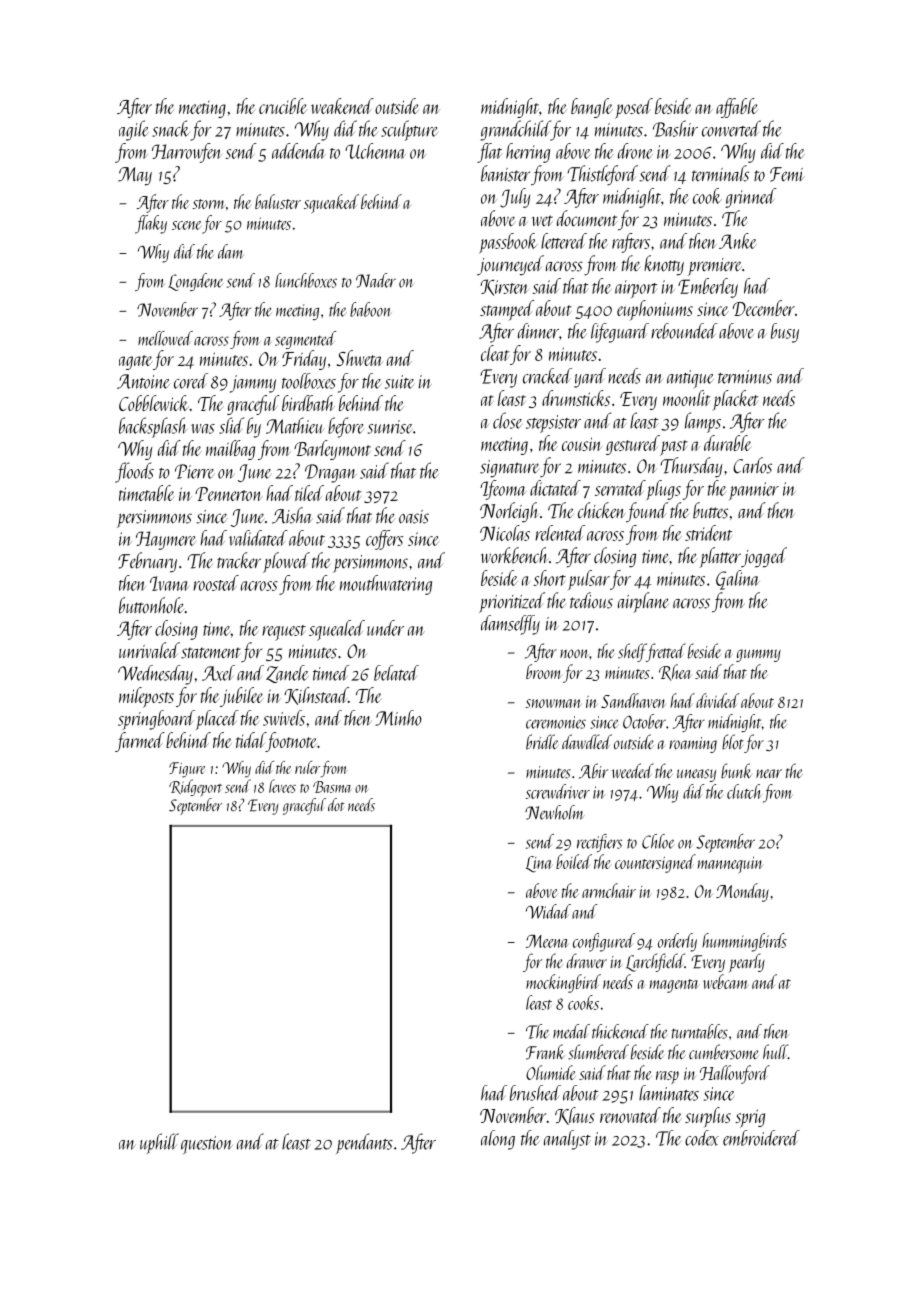 This screenshot has width=924, height=1311. Describe the element at coordinates (708, 288) in the screenshot. I see `Emberley` at that location.
